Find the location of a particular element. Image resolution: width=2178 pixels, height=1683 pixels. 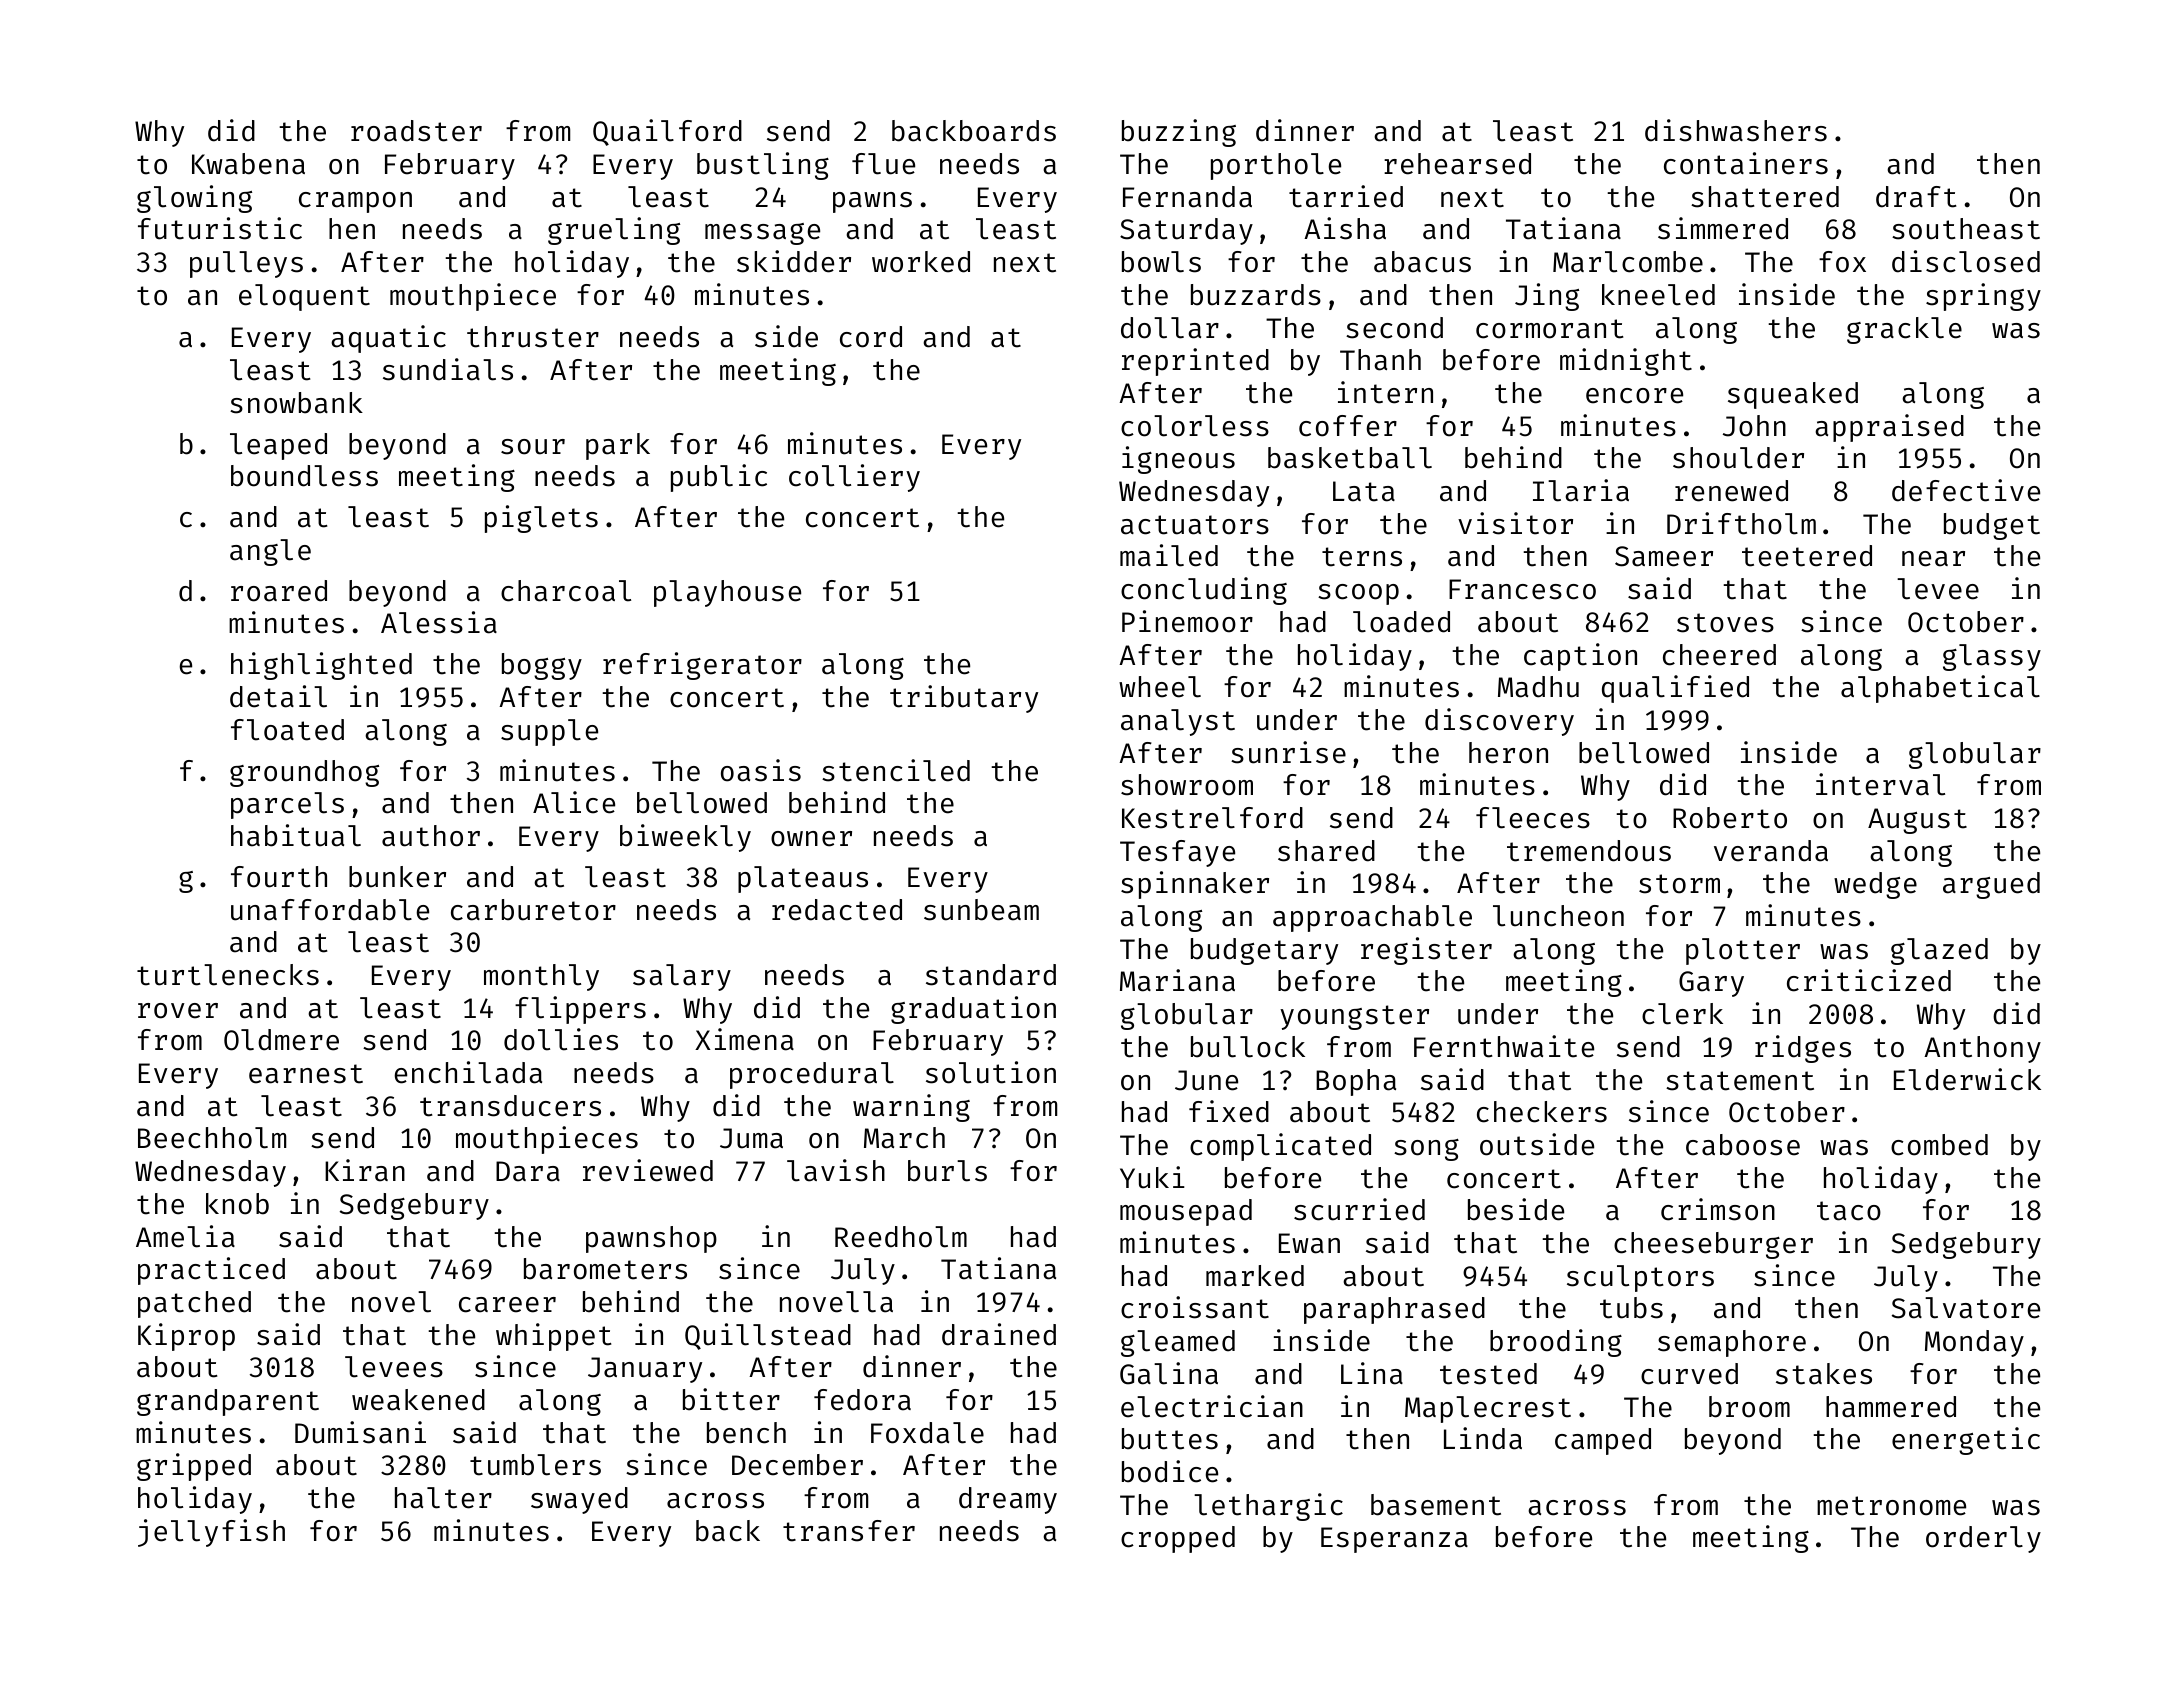

angle is located at coordinates (270, 552).
